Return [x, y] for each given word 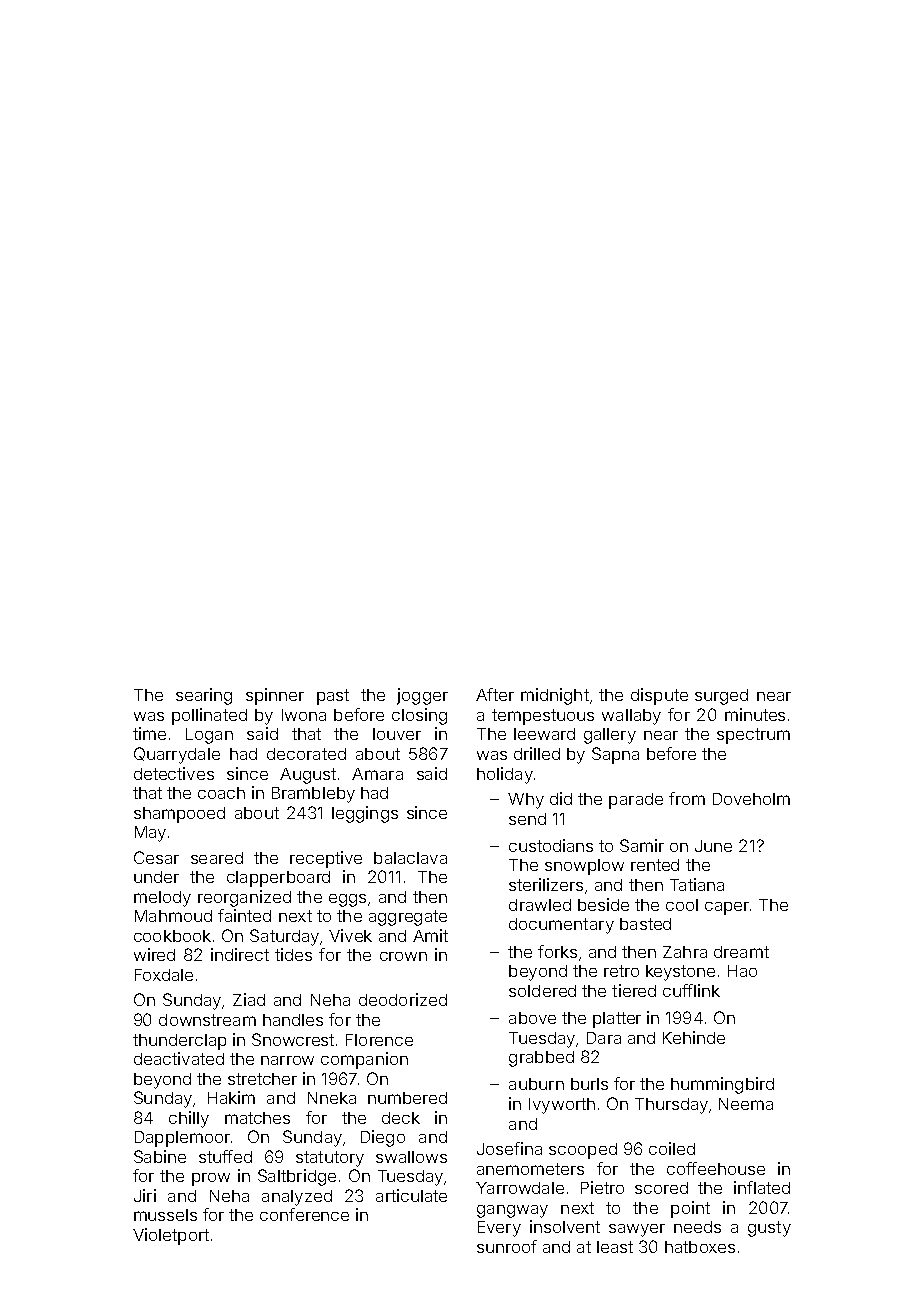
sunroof [507, 1246]
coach [221, 793]
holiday [505, 775]
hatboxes [700, 1247]
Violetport [171, 1236]
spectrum [753, 736]
